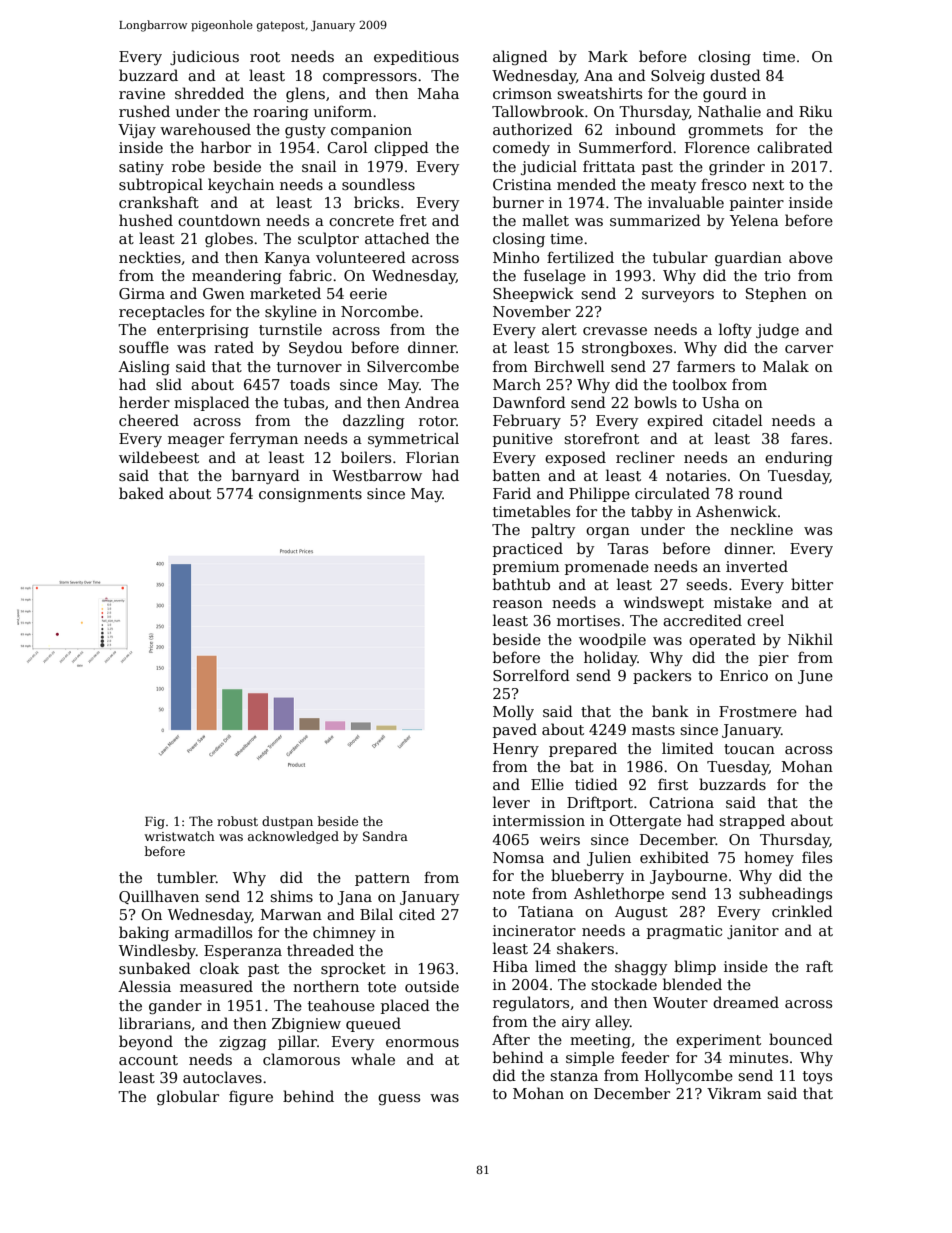  Describe the element at coordinates (765, 620) in the screenshot. I see `creel` at that location.
